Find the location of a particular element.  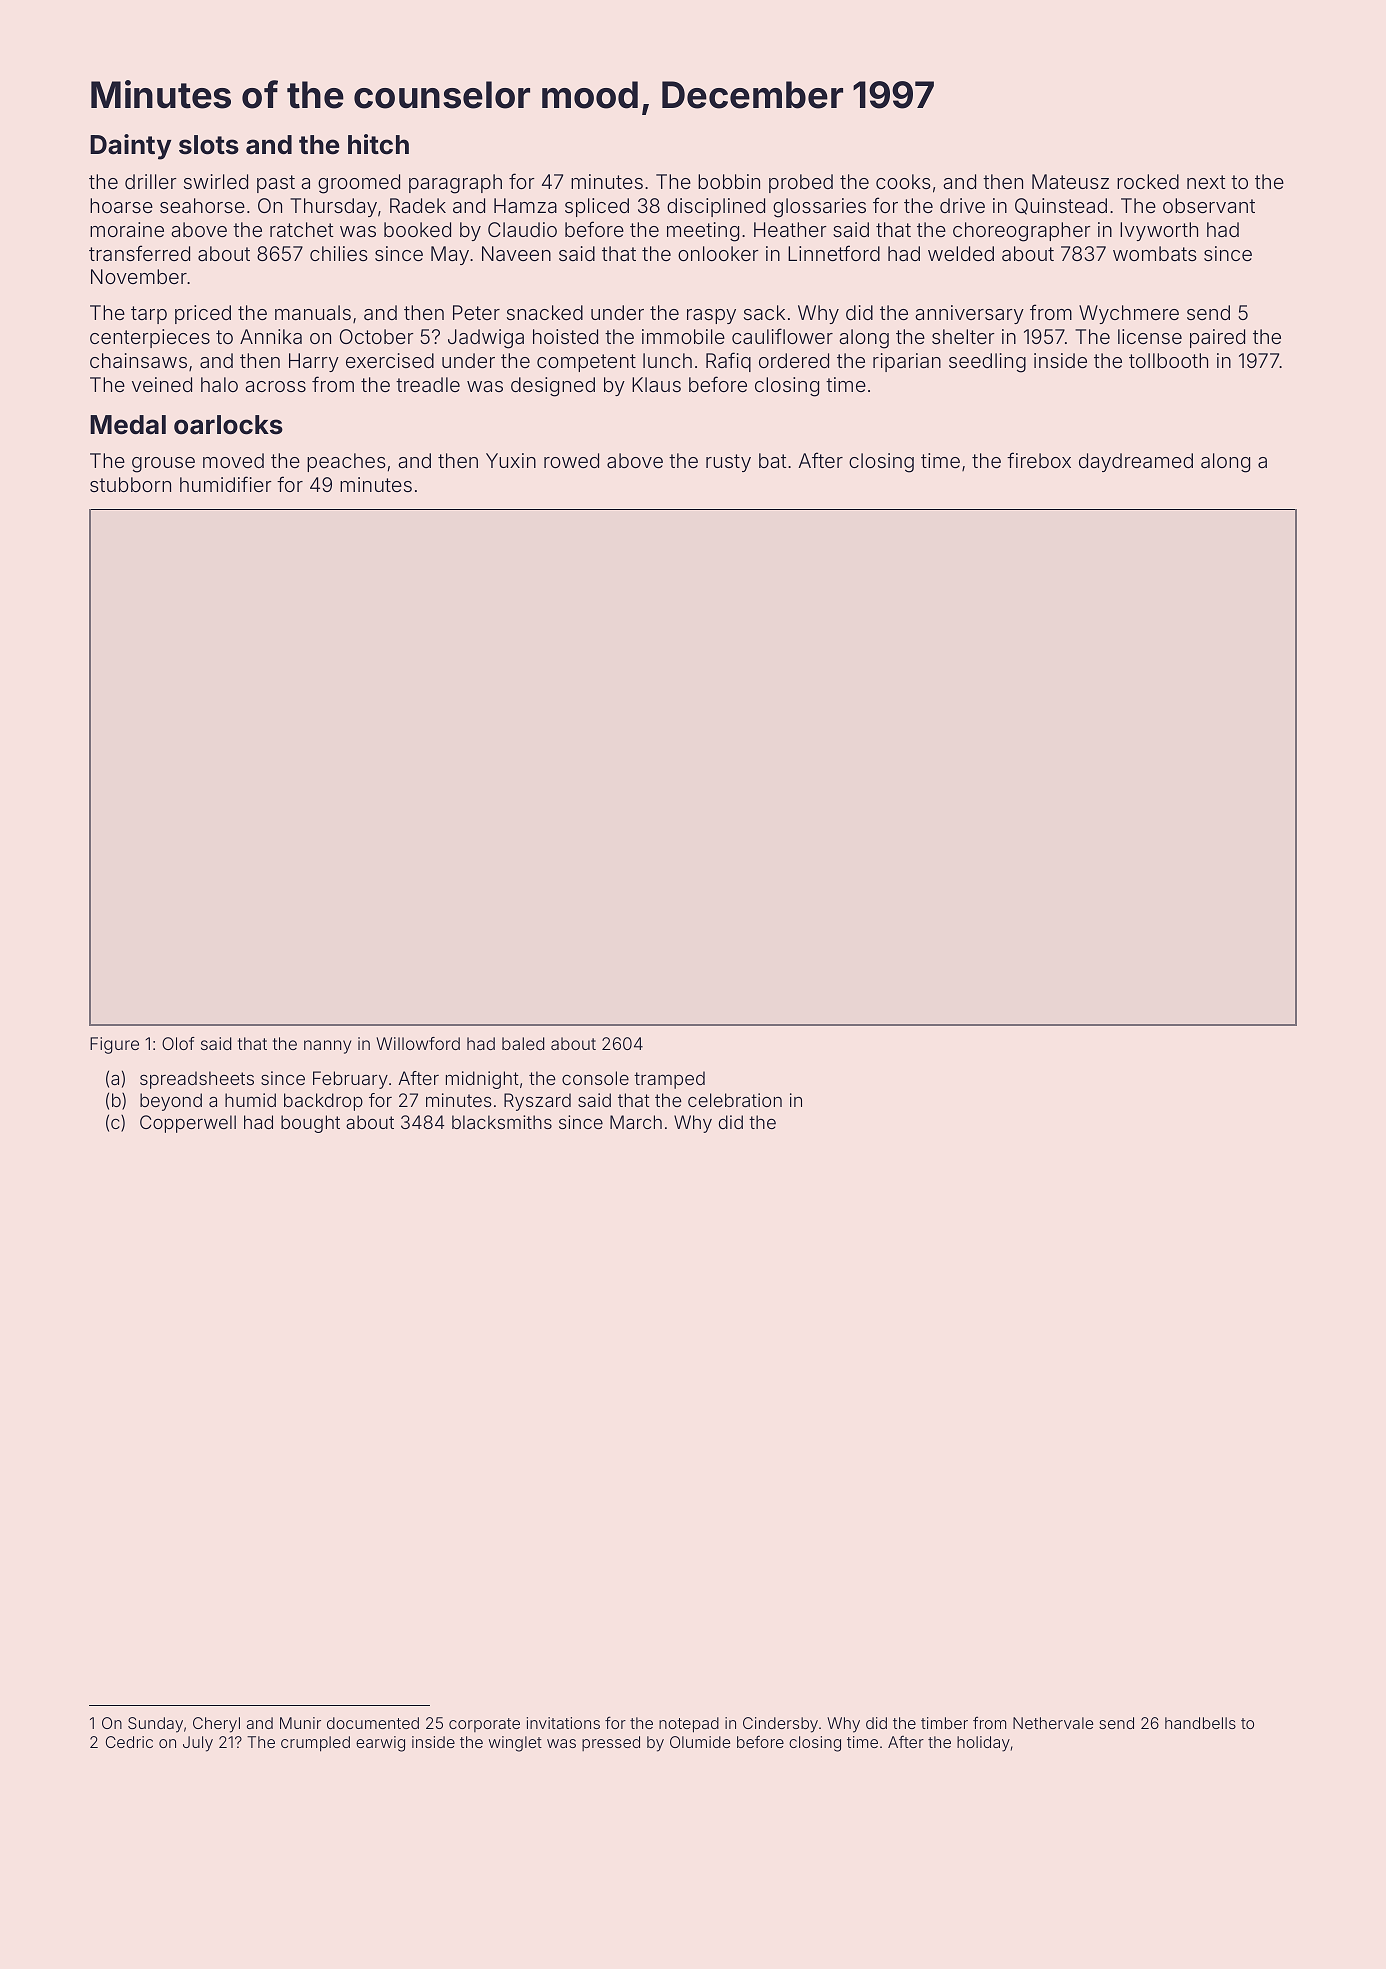

Mateusz is located at coordinates (1070, 181).
